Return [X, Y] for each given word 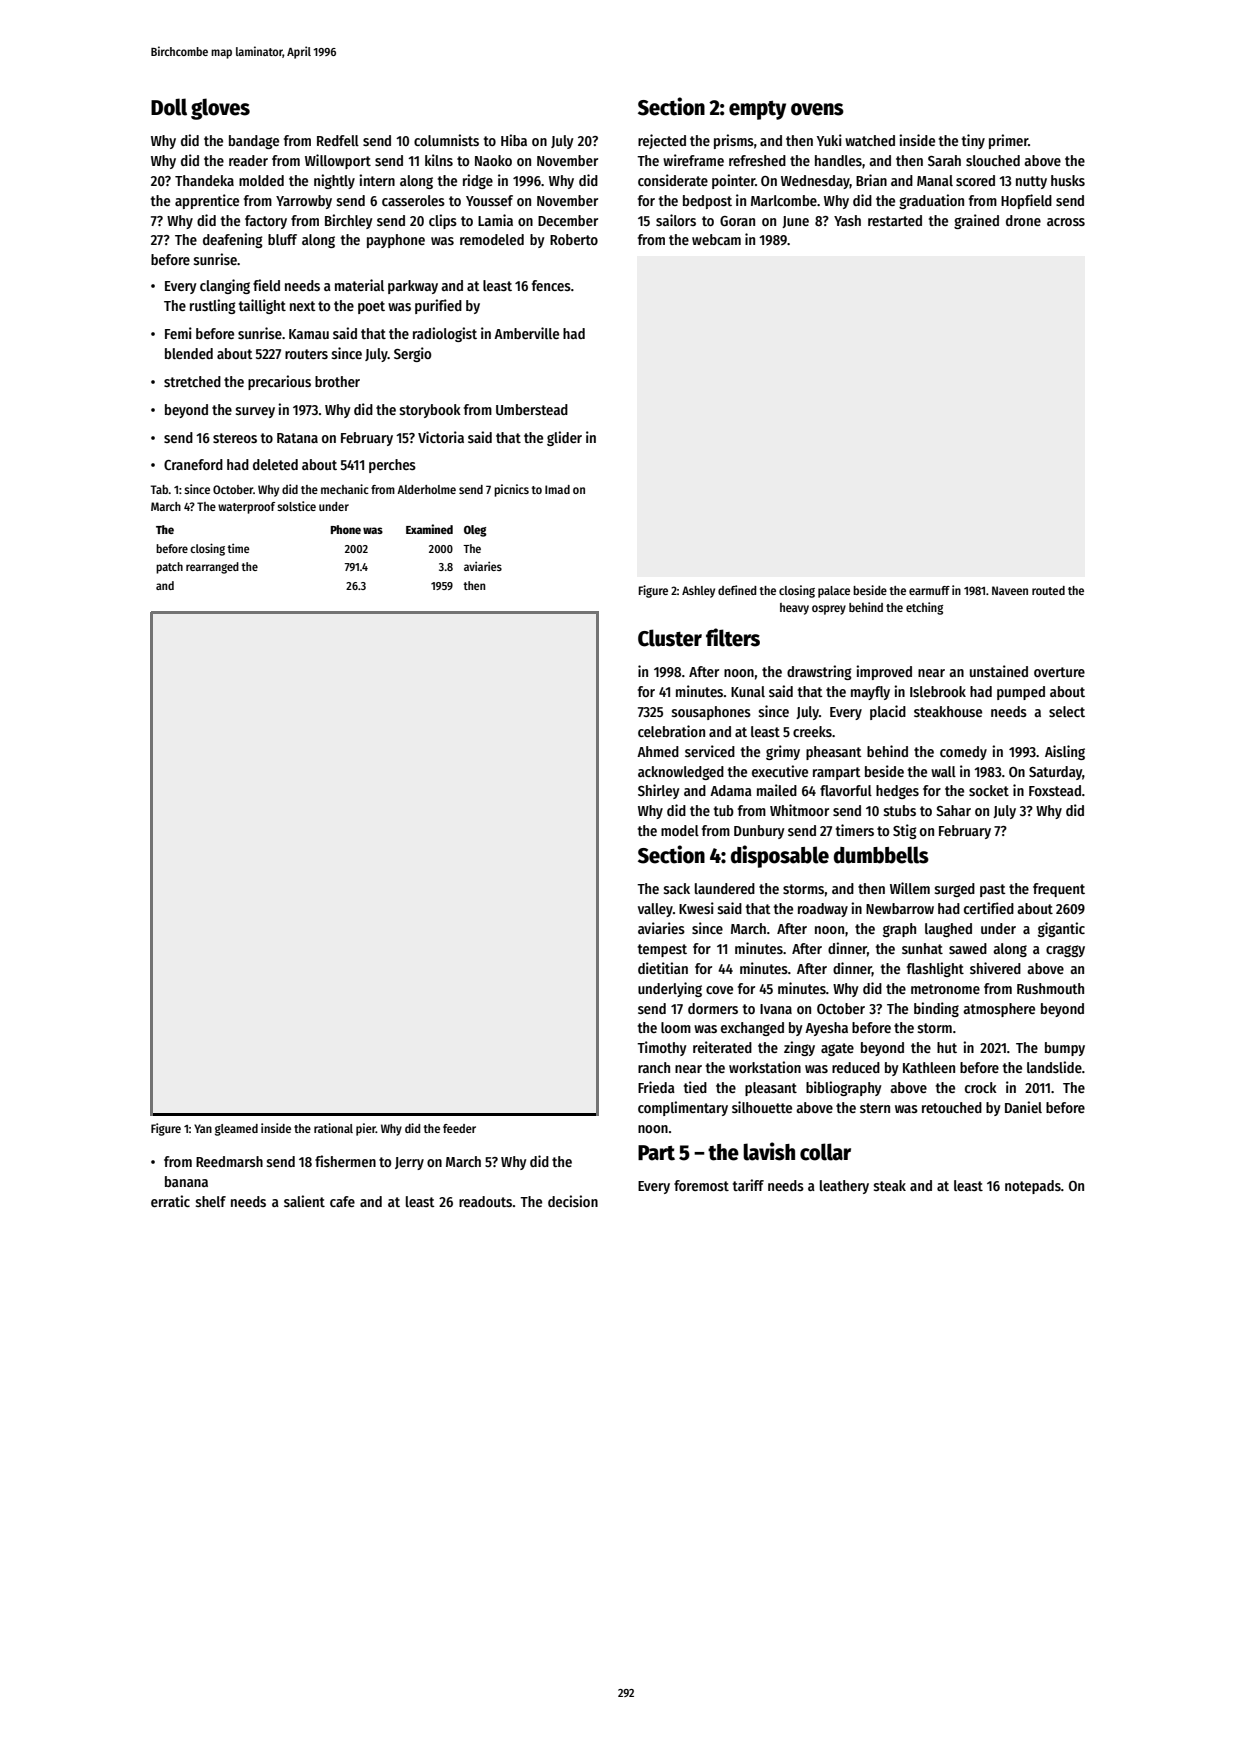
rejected [662, 141]
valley [655, 910]
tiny [973, 141]
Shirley [659, 791]
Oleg [475, 531]
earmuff [929, 590]
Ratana [297, 438]
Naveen [1010, 590]
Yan [203, 1128]
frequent [1059, 890]
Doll [169, 107]
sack [677, 888]
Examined [429, 529]
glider [564, 438]
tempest [662, 950]
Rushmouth [1050, 988]
